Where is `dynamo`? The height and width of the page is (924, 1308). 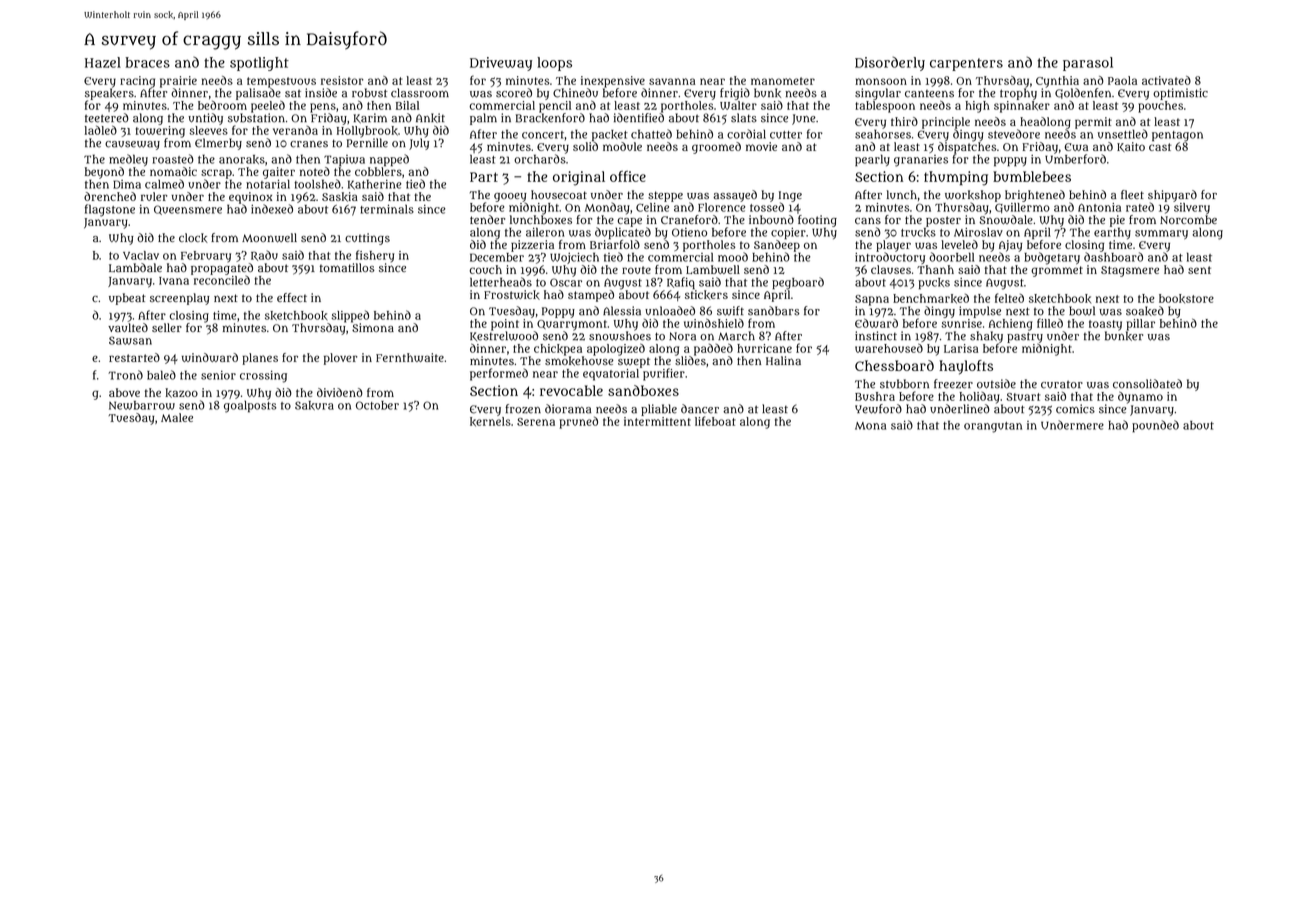 dynamo is located at coordinates (1140, 398).
